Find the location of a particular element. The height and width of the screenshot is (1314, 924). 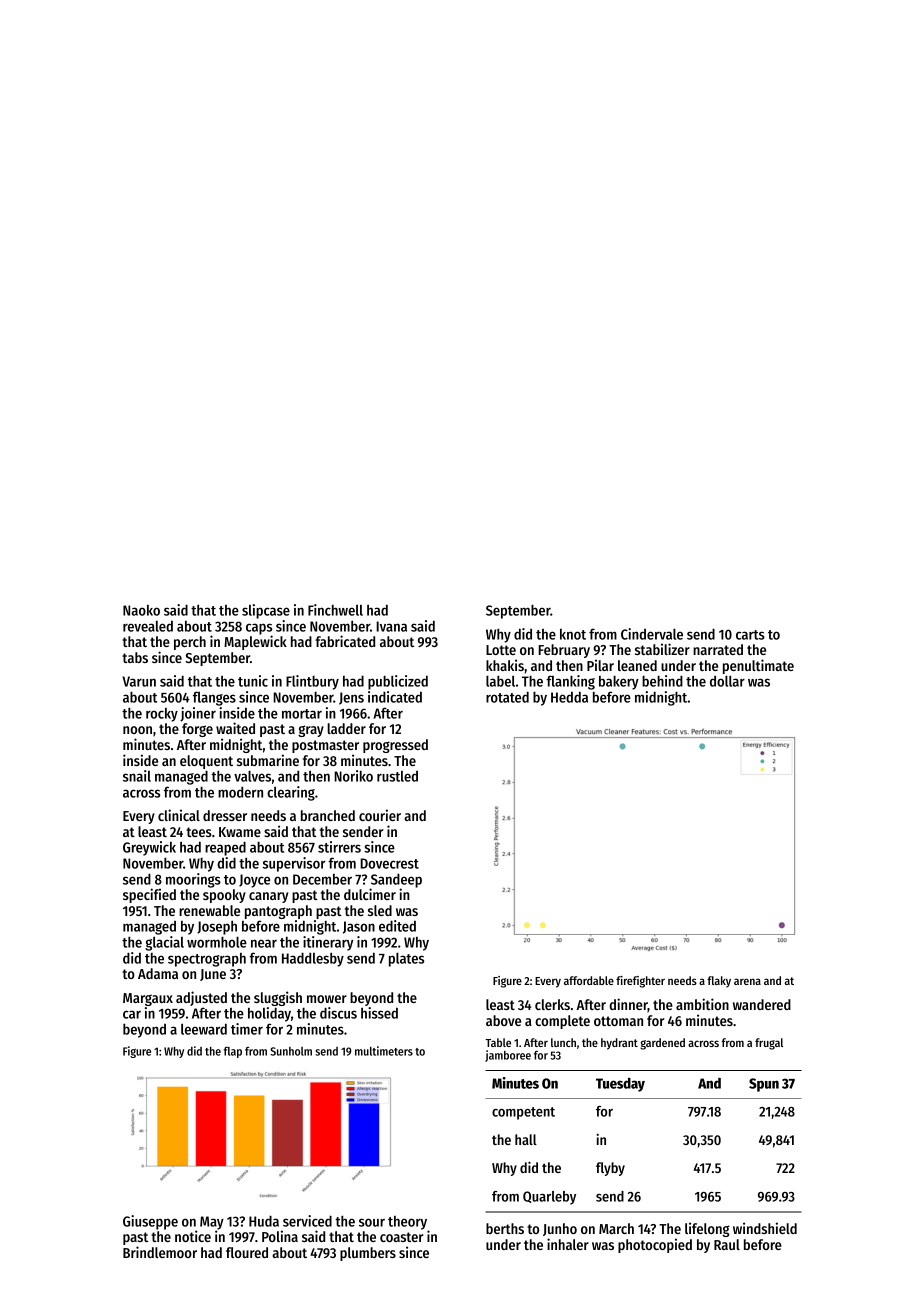

firefighter is located at coordinates (640, 982).
